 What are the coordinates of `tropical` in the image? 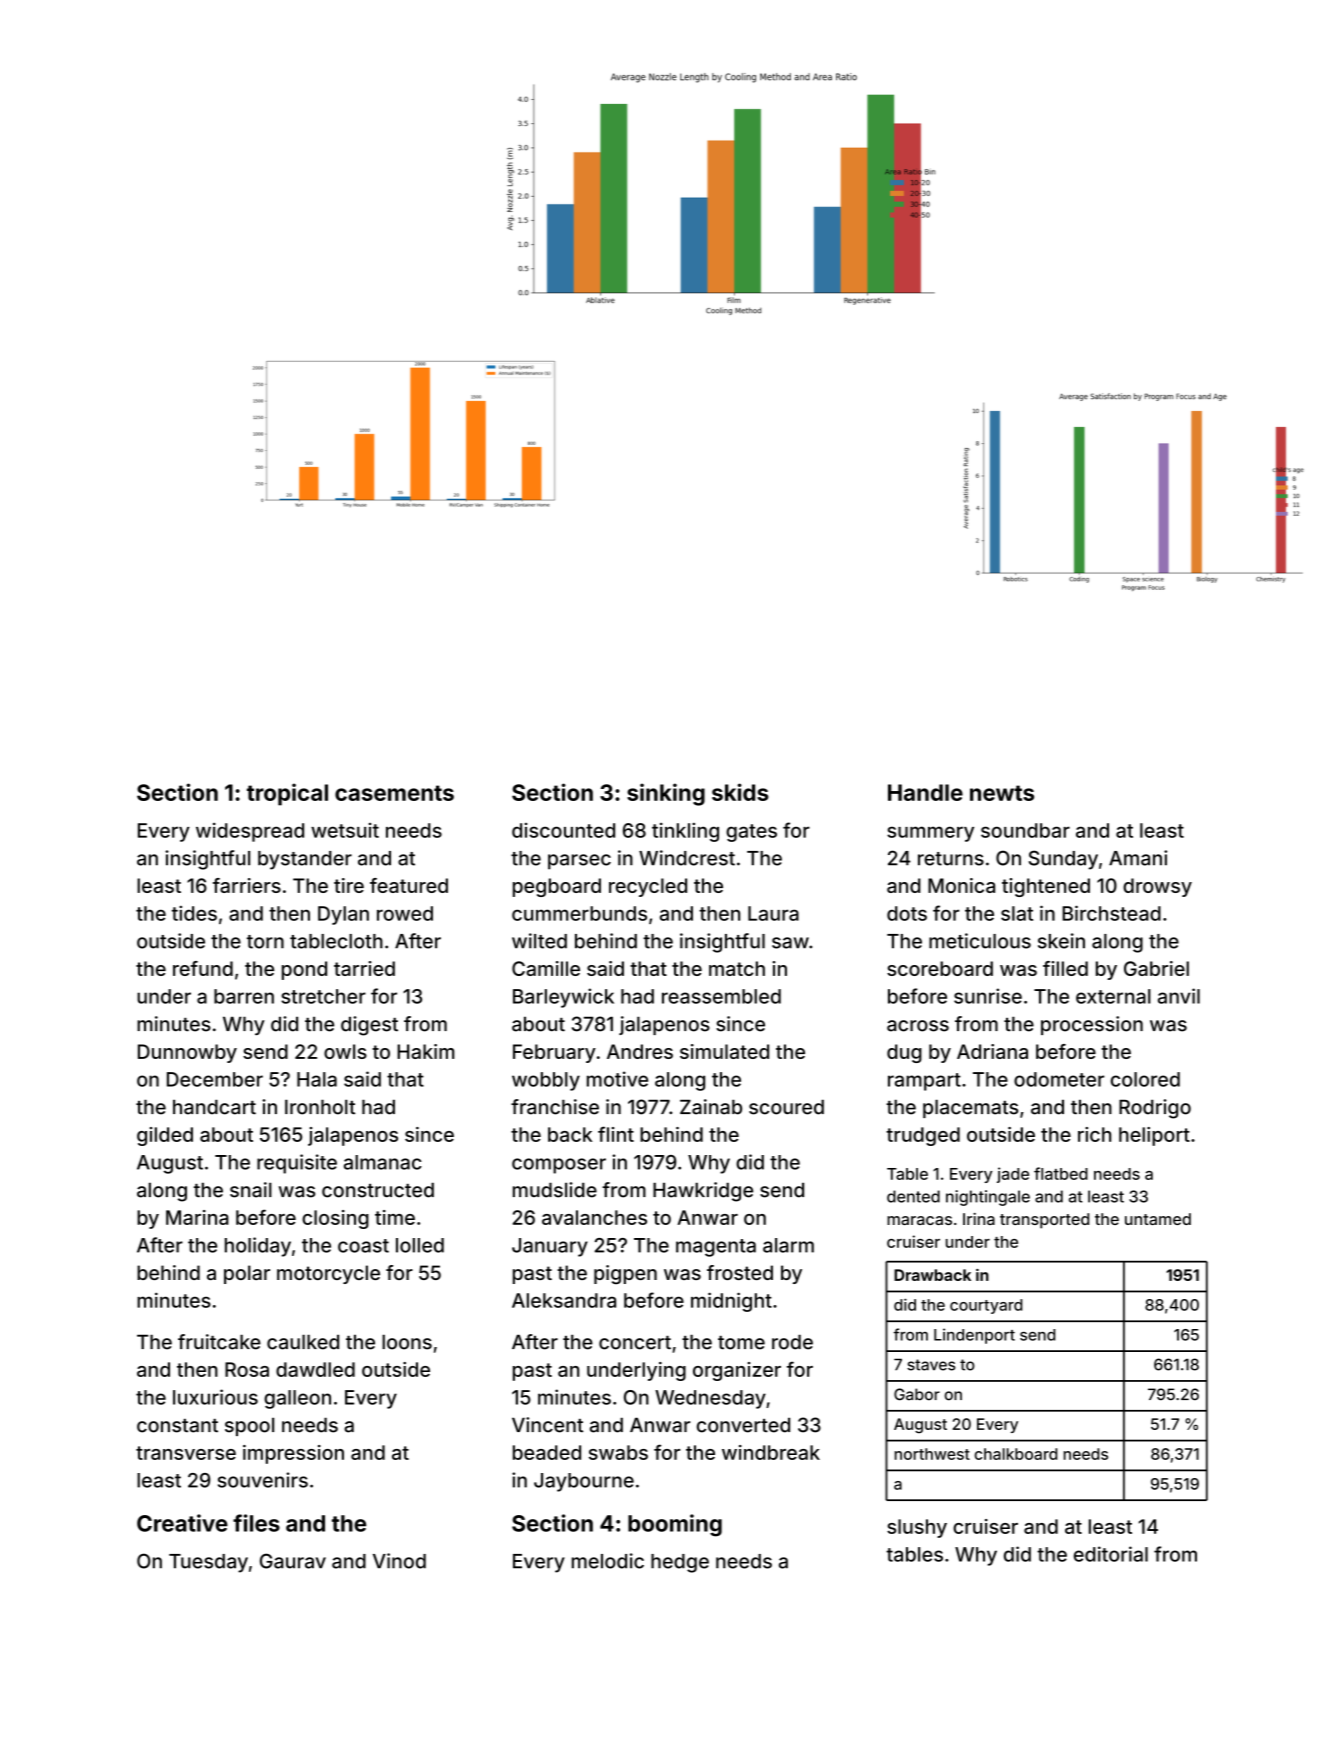 It's located at (287, 794).
